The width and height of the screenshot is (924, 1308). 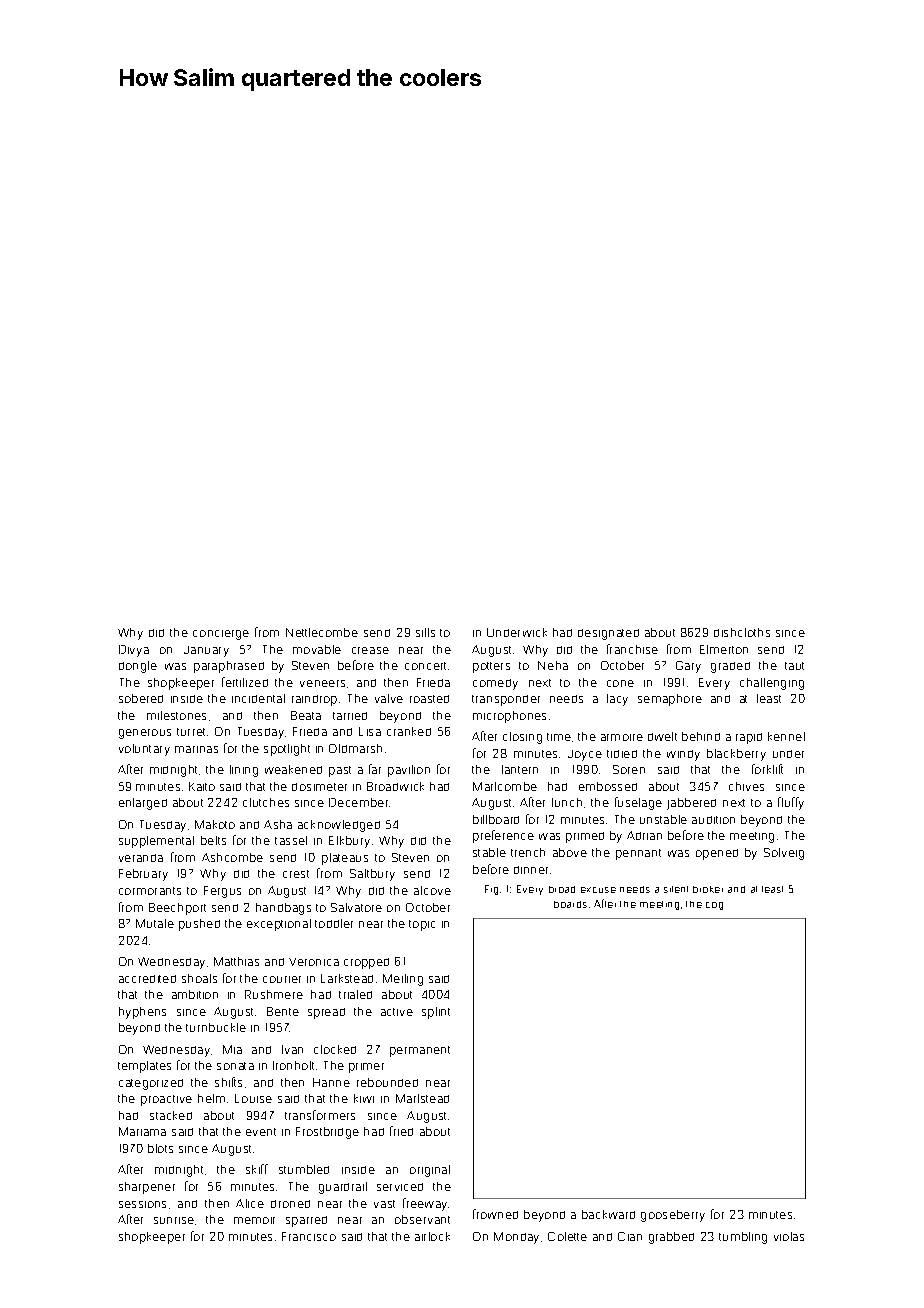 I want to click on cog, so click(x=714, y=906).
